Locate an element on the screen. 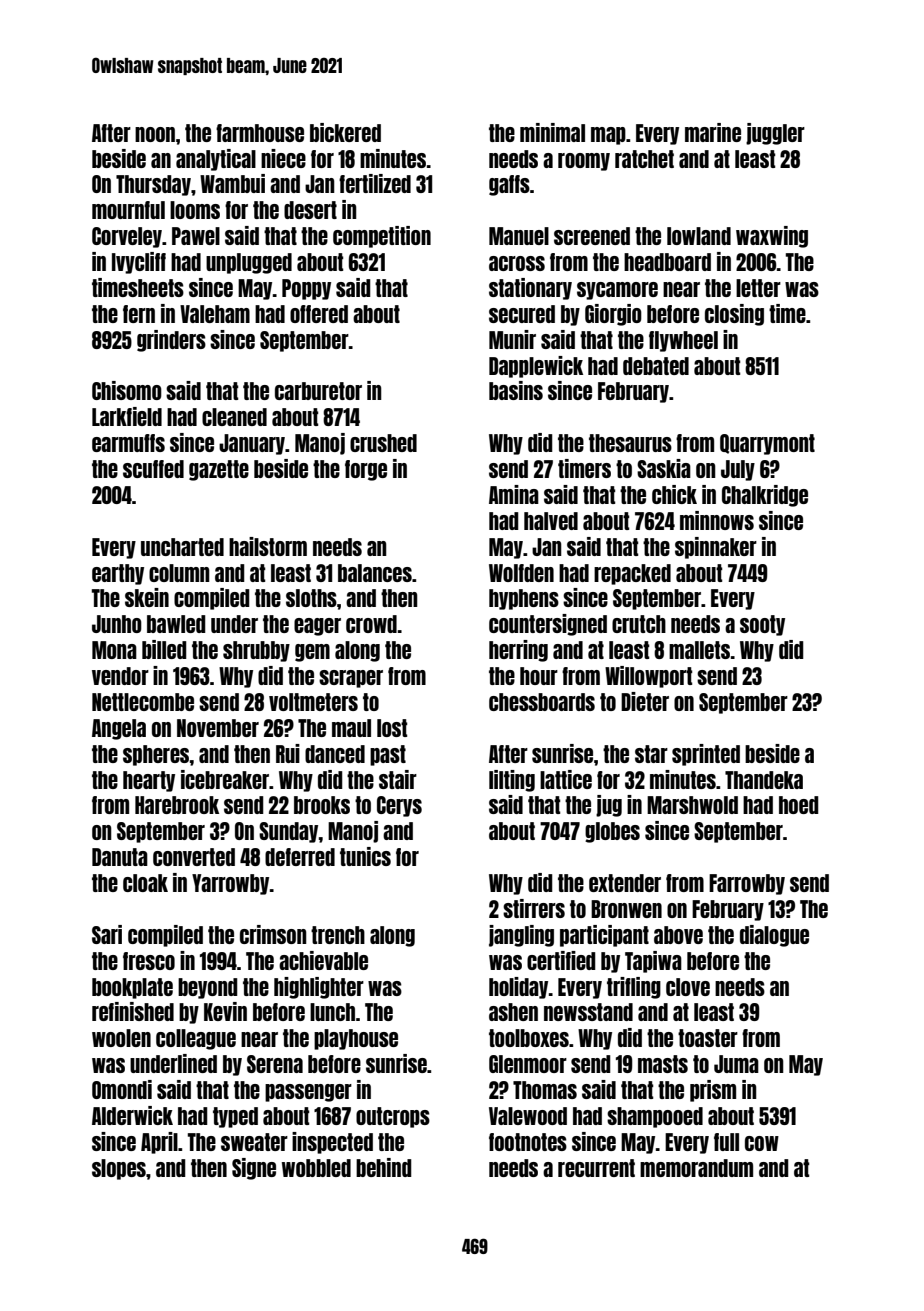  waxwing is located at coordinates (772, 237).
